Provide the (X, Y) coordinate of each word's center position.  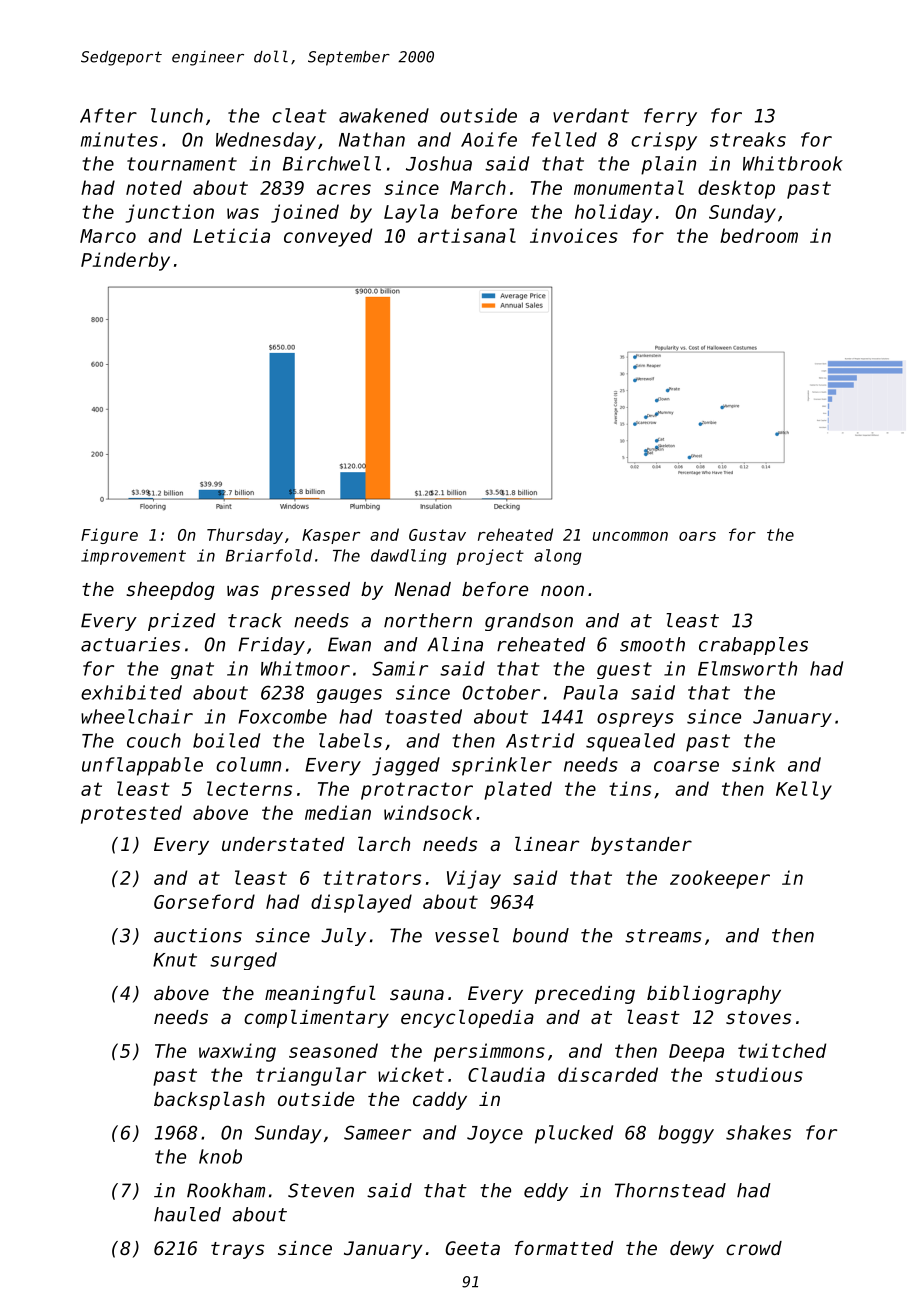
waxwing (237, 1052)
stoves (758, 1017)
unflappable (142, 766)
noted (154, 187)
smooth (652, 644)
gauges (349, 696)
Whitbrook (793, 163)
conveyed (328, 237)
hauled (187, 1214)
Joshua (439, 163)
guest (624, 670)
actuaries (130, 644)
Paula (590, 692)
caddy (440, 1101)
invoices (574, 235)
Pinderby (125, 261)
